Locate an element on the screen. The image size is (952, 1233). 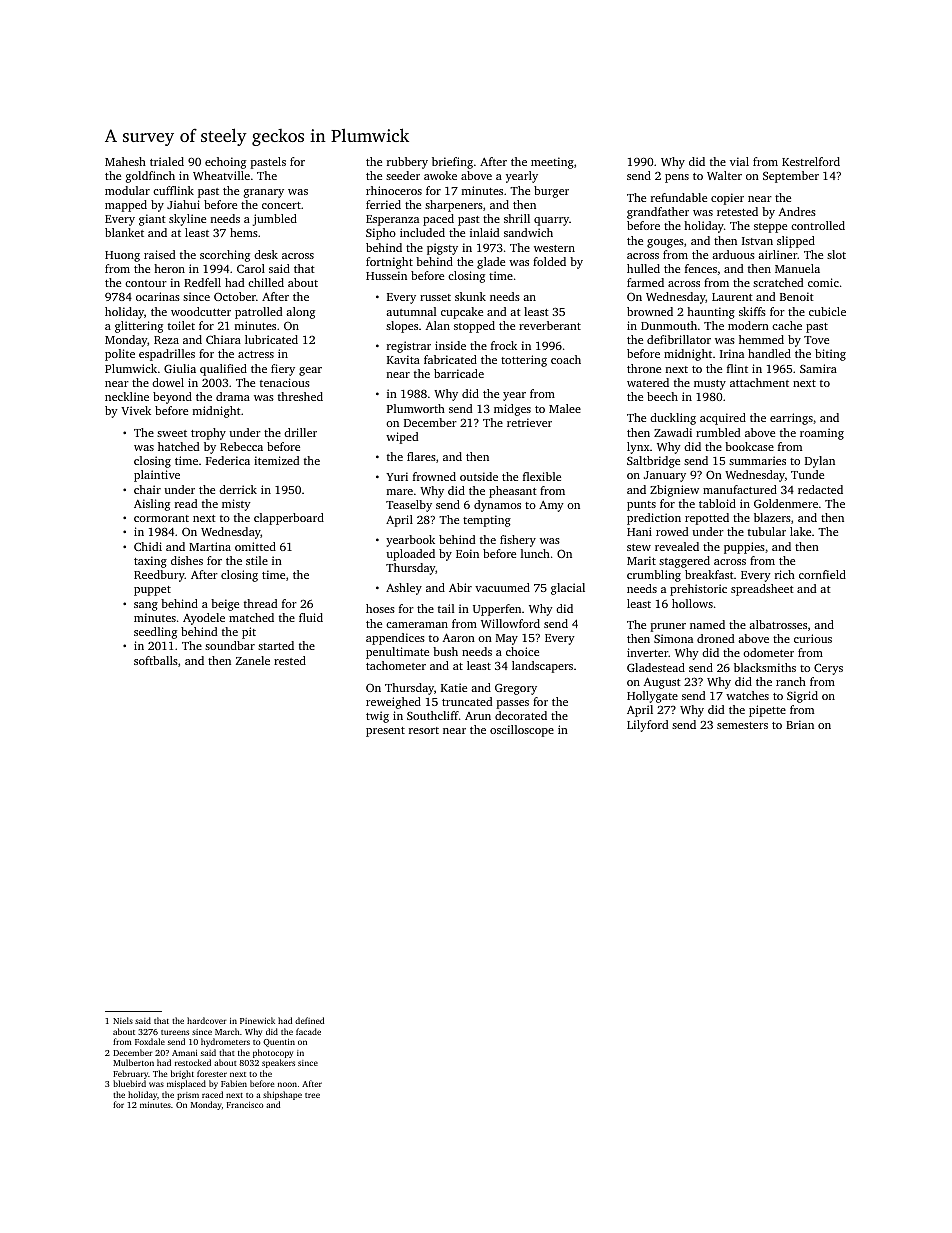
Mahesh is located at coordinates (125, 161).
